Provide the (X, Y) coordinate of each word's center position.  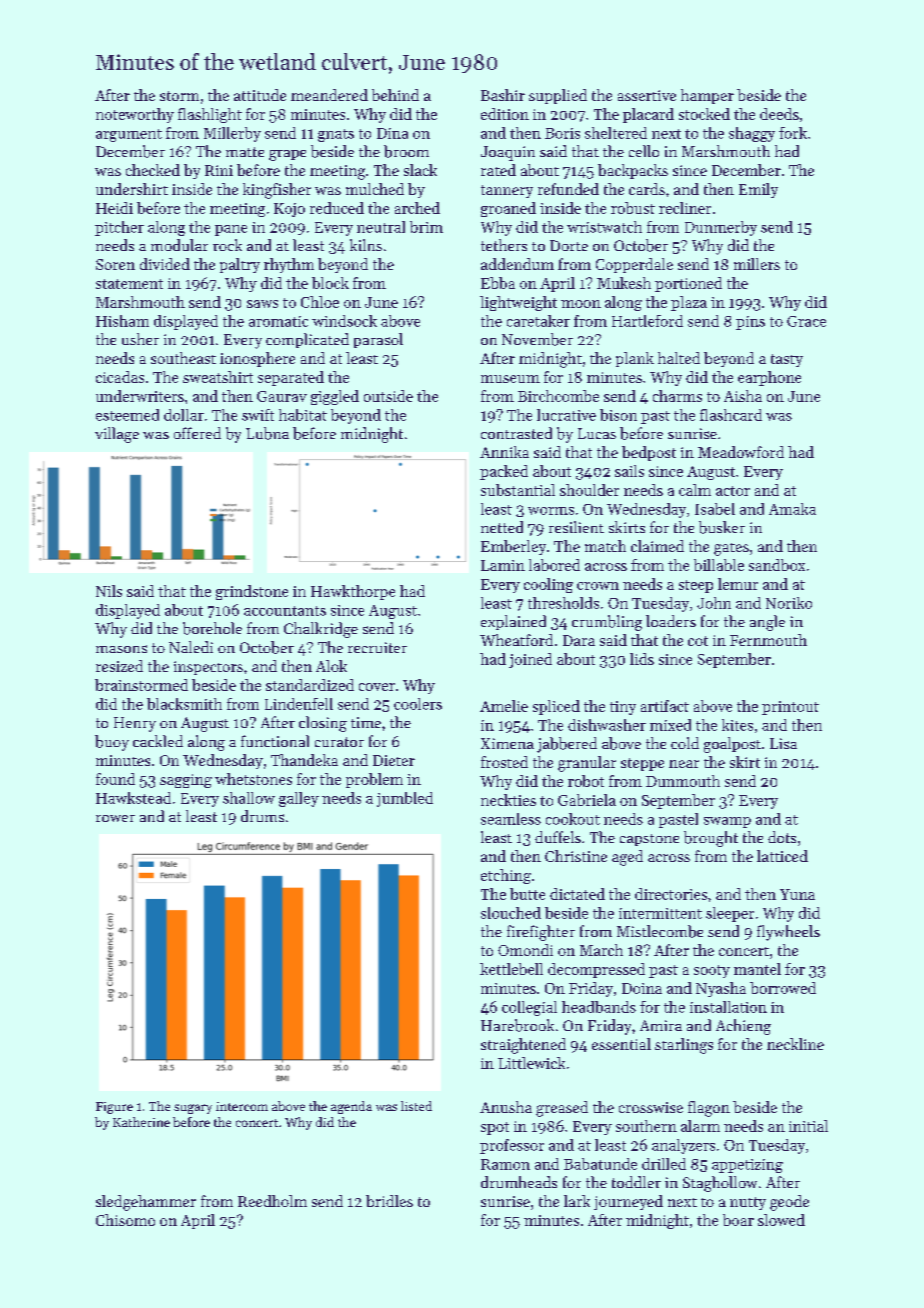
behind (395, 95)
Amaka (792, 509)
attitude (260, 95)
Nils (109, 591)
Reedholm (272, 1201)
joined (530, 660)
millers (757, 264)
